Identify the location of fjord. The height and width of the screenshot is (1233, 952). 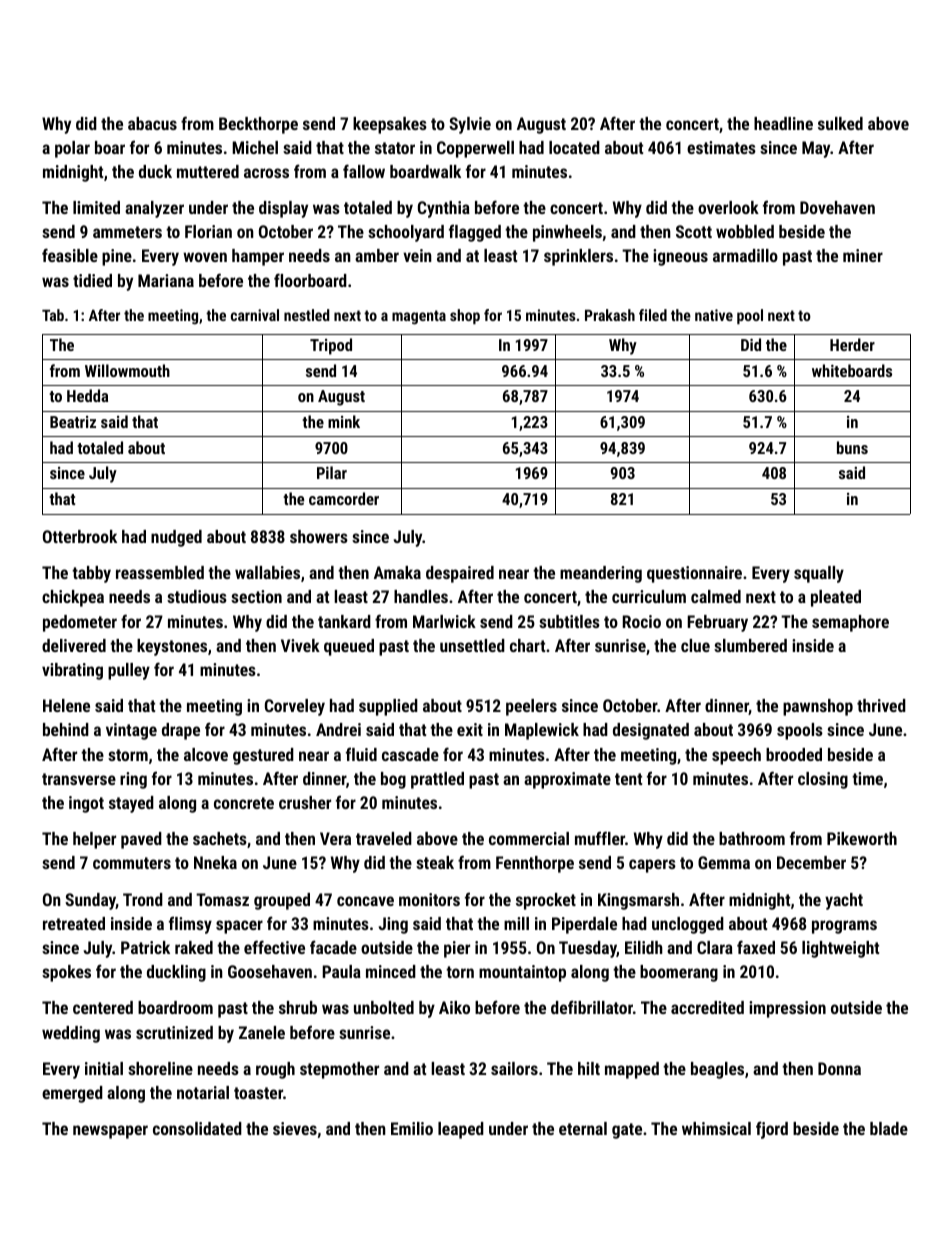
(772, 1130).
